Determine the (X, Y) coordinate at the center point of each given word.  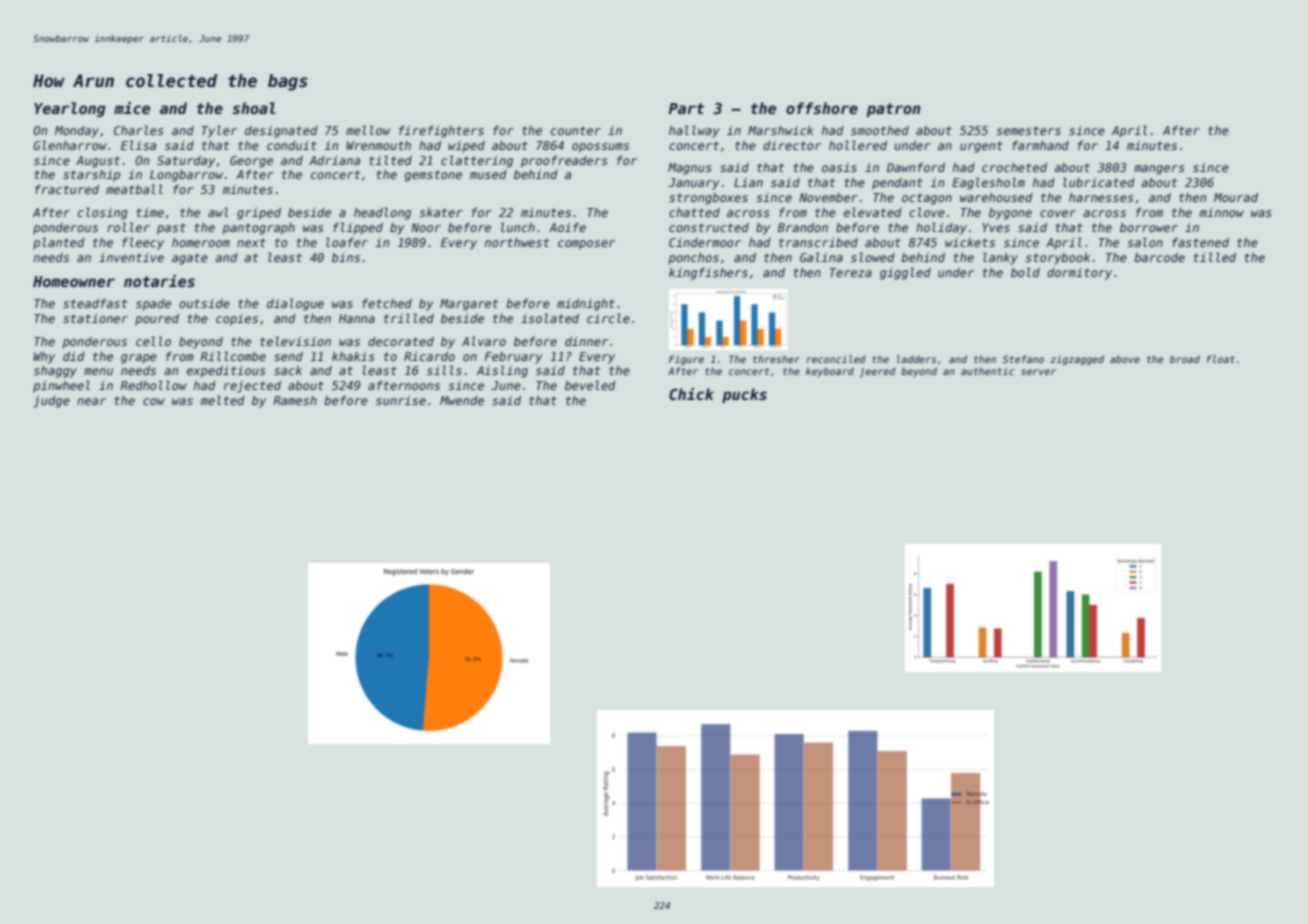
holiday (941, 228)
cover (1058, 213)
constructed (709, 227)
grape (139, 359)
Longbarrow (186, 176)
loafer (347, 242)
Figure (686, 360)
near (91, 401)
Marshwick (781, 130)
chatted (694, 212)
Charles (138, 130)
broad (1185, 359)
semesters (1028, 130)
